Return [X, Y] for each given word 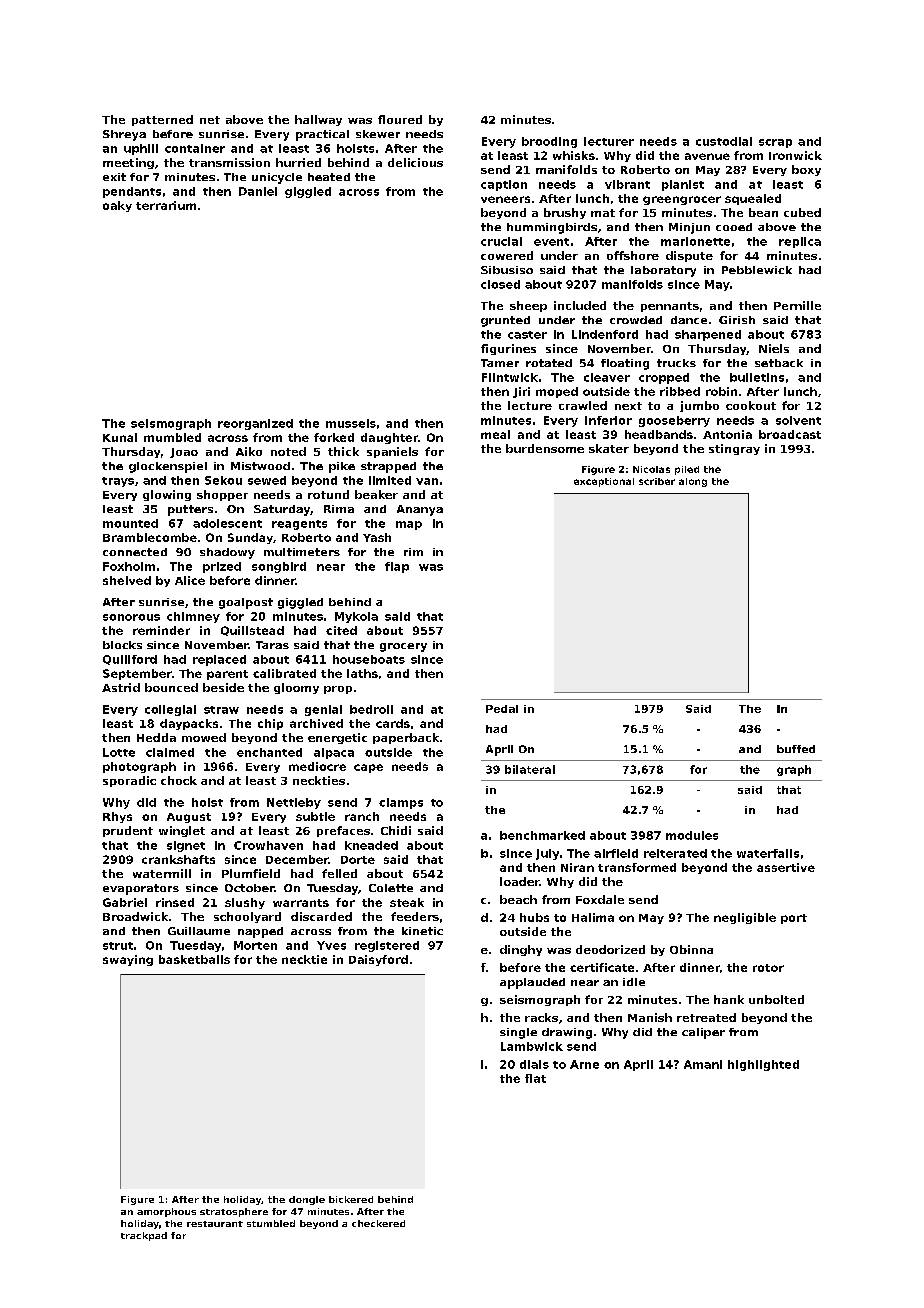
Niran [577, 867]
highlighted [763, 1065]
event [551, 242]
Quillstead [252, 631]
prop [338, 690]
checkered [378, 1223]
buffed [796, 749]
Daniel [258, 191]
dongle [307, 1200]
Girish [737, 320]
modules [692, 835]
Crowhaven [268, 845]
